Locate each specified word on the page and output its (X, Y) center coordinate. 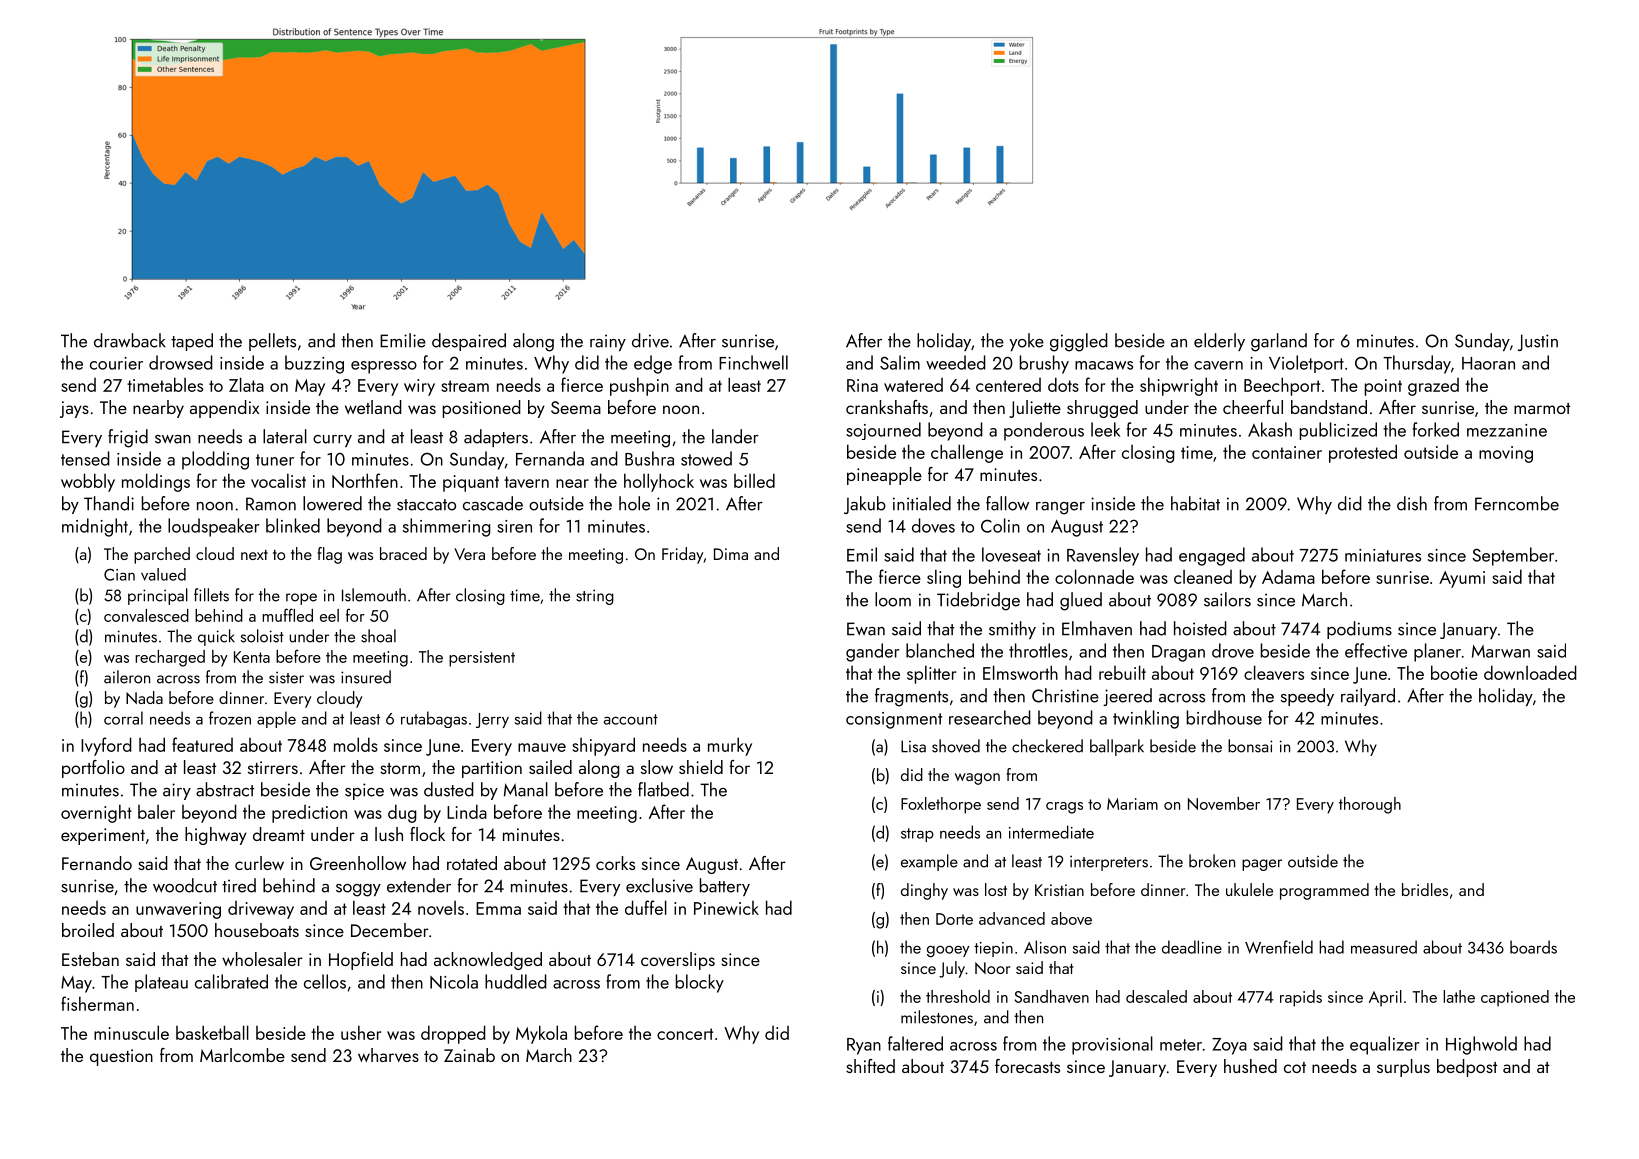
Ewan (866, 629)
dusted (449, 789)
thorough (1370, 805)
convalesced (146, 615)
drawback (130, 340)
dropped (453, 1034)
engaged (1212, 556)
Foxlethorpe (941, 805)
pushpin (639, 386)
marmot (1542, 408)
